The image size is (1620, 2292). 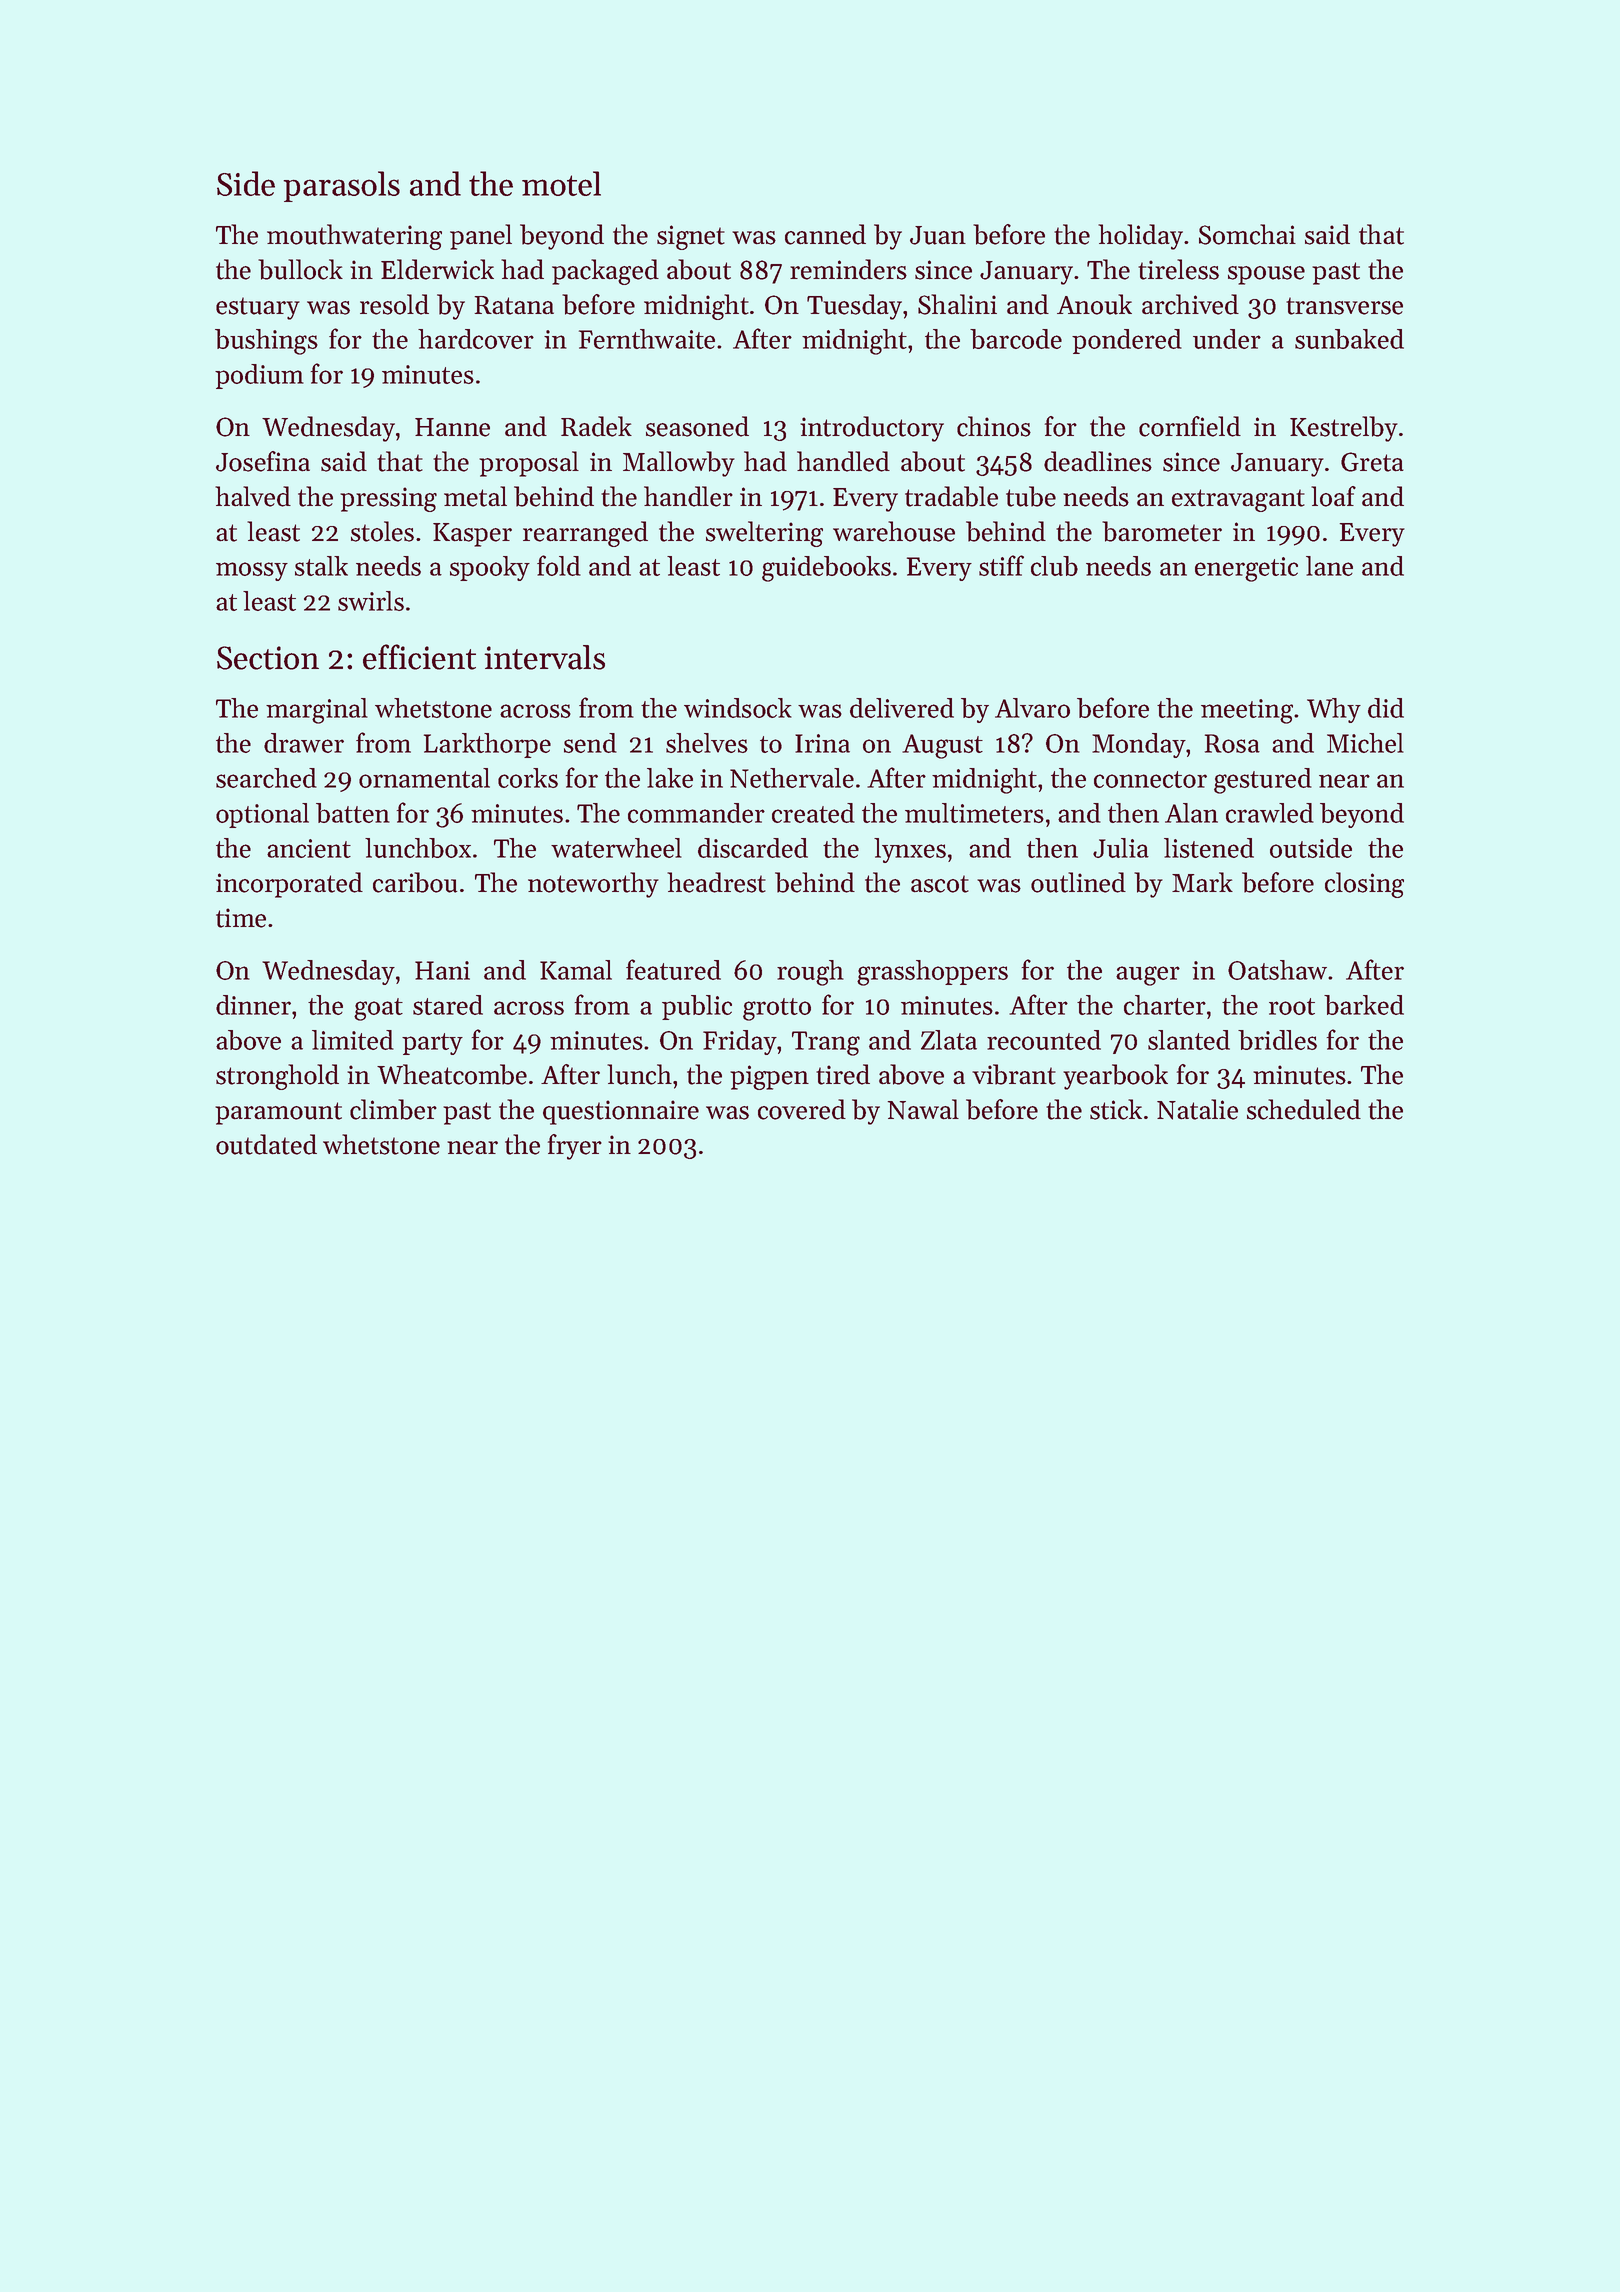 What do you see at coordinates (994, 426) in the screenshot?
I see `chinos` at bounding box center [994, 426].
